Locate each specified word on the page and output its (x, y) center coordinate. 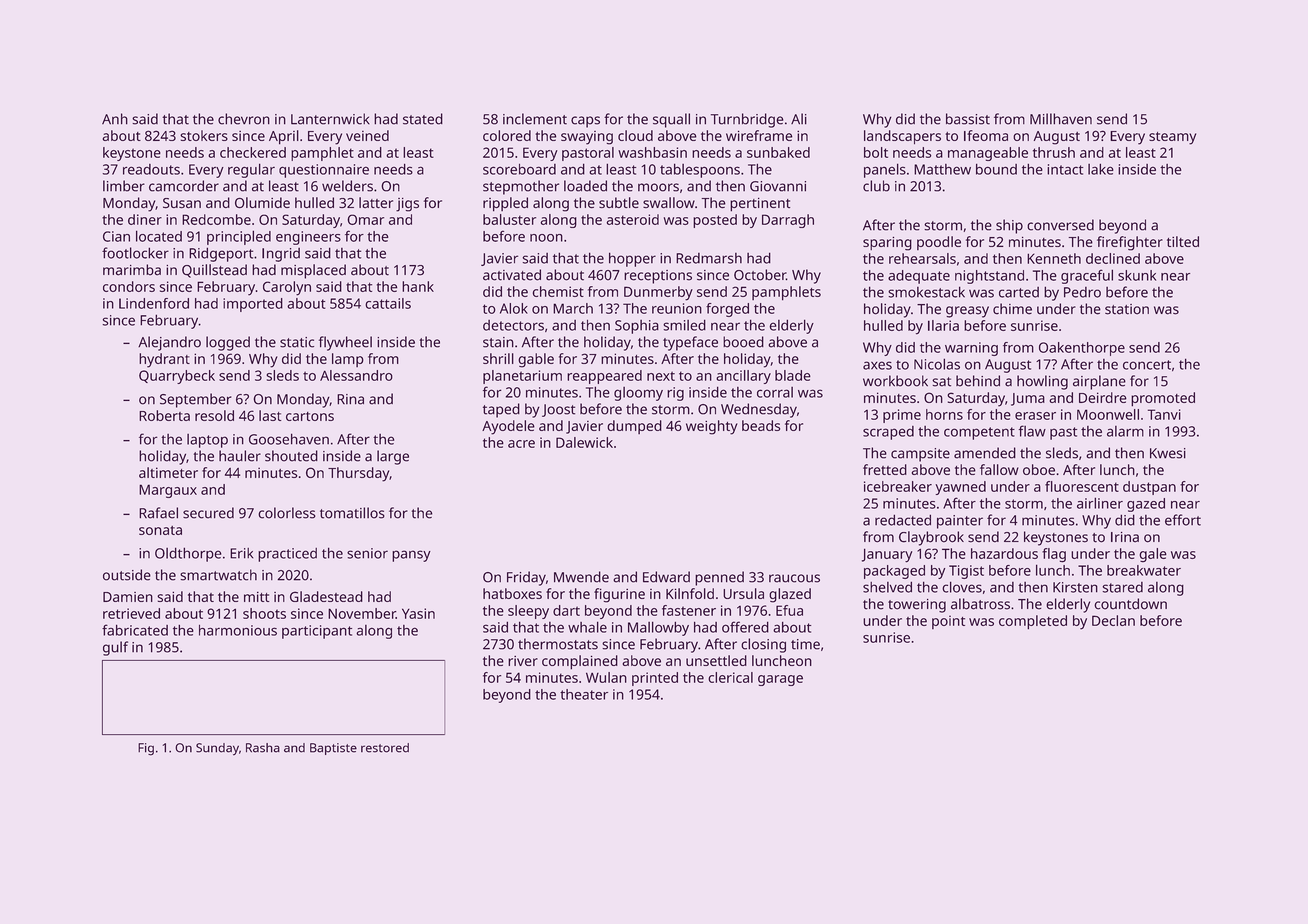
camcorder (184, 186)
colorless (287, 513)
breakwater (1144, 570)
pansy (411, 556)
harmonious (238, 630)
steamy (1172, 138)
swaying (587, 138)
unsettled (716, 660)
